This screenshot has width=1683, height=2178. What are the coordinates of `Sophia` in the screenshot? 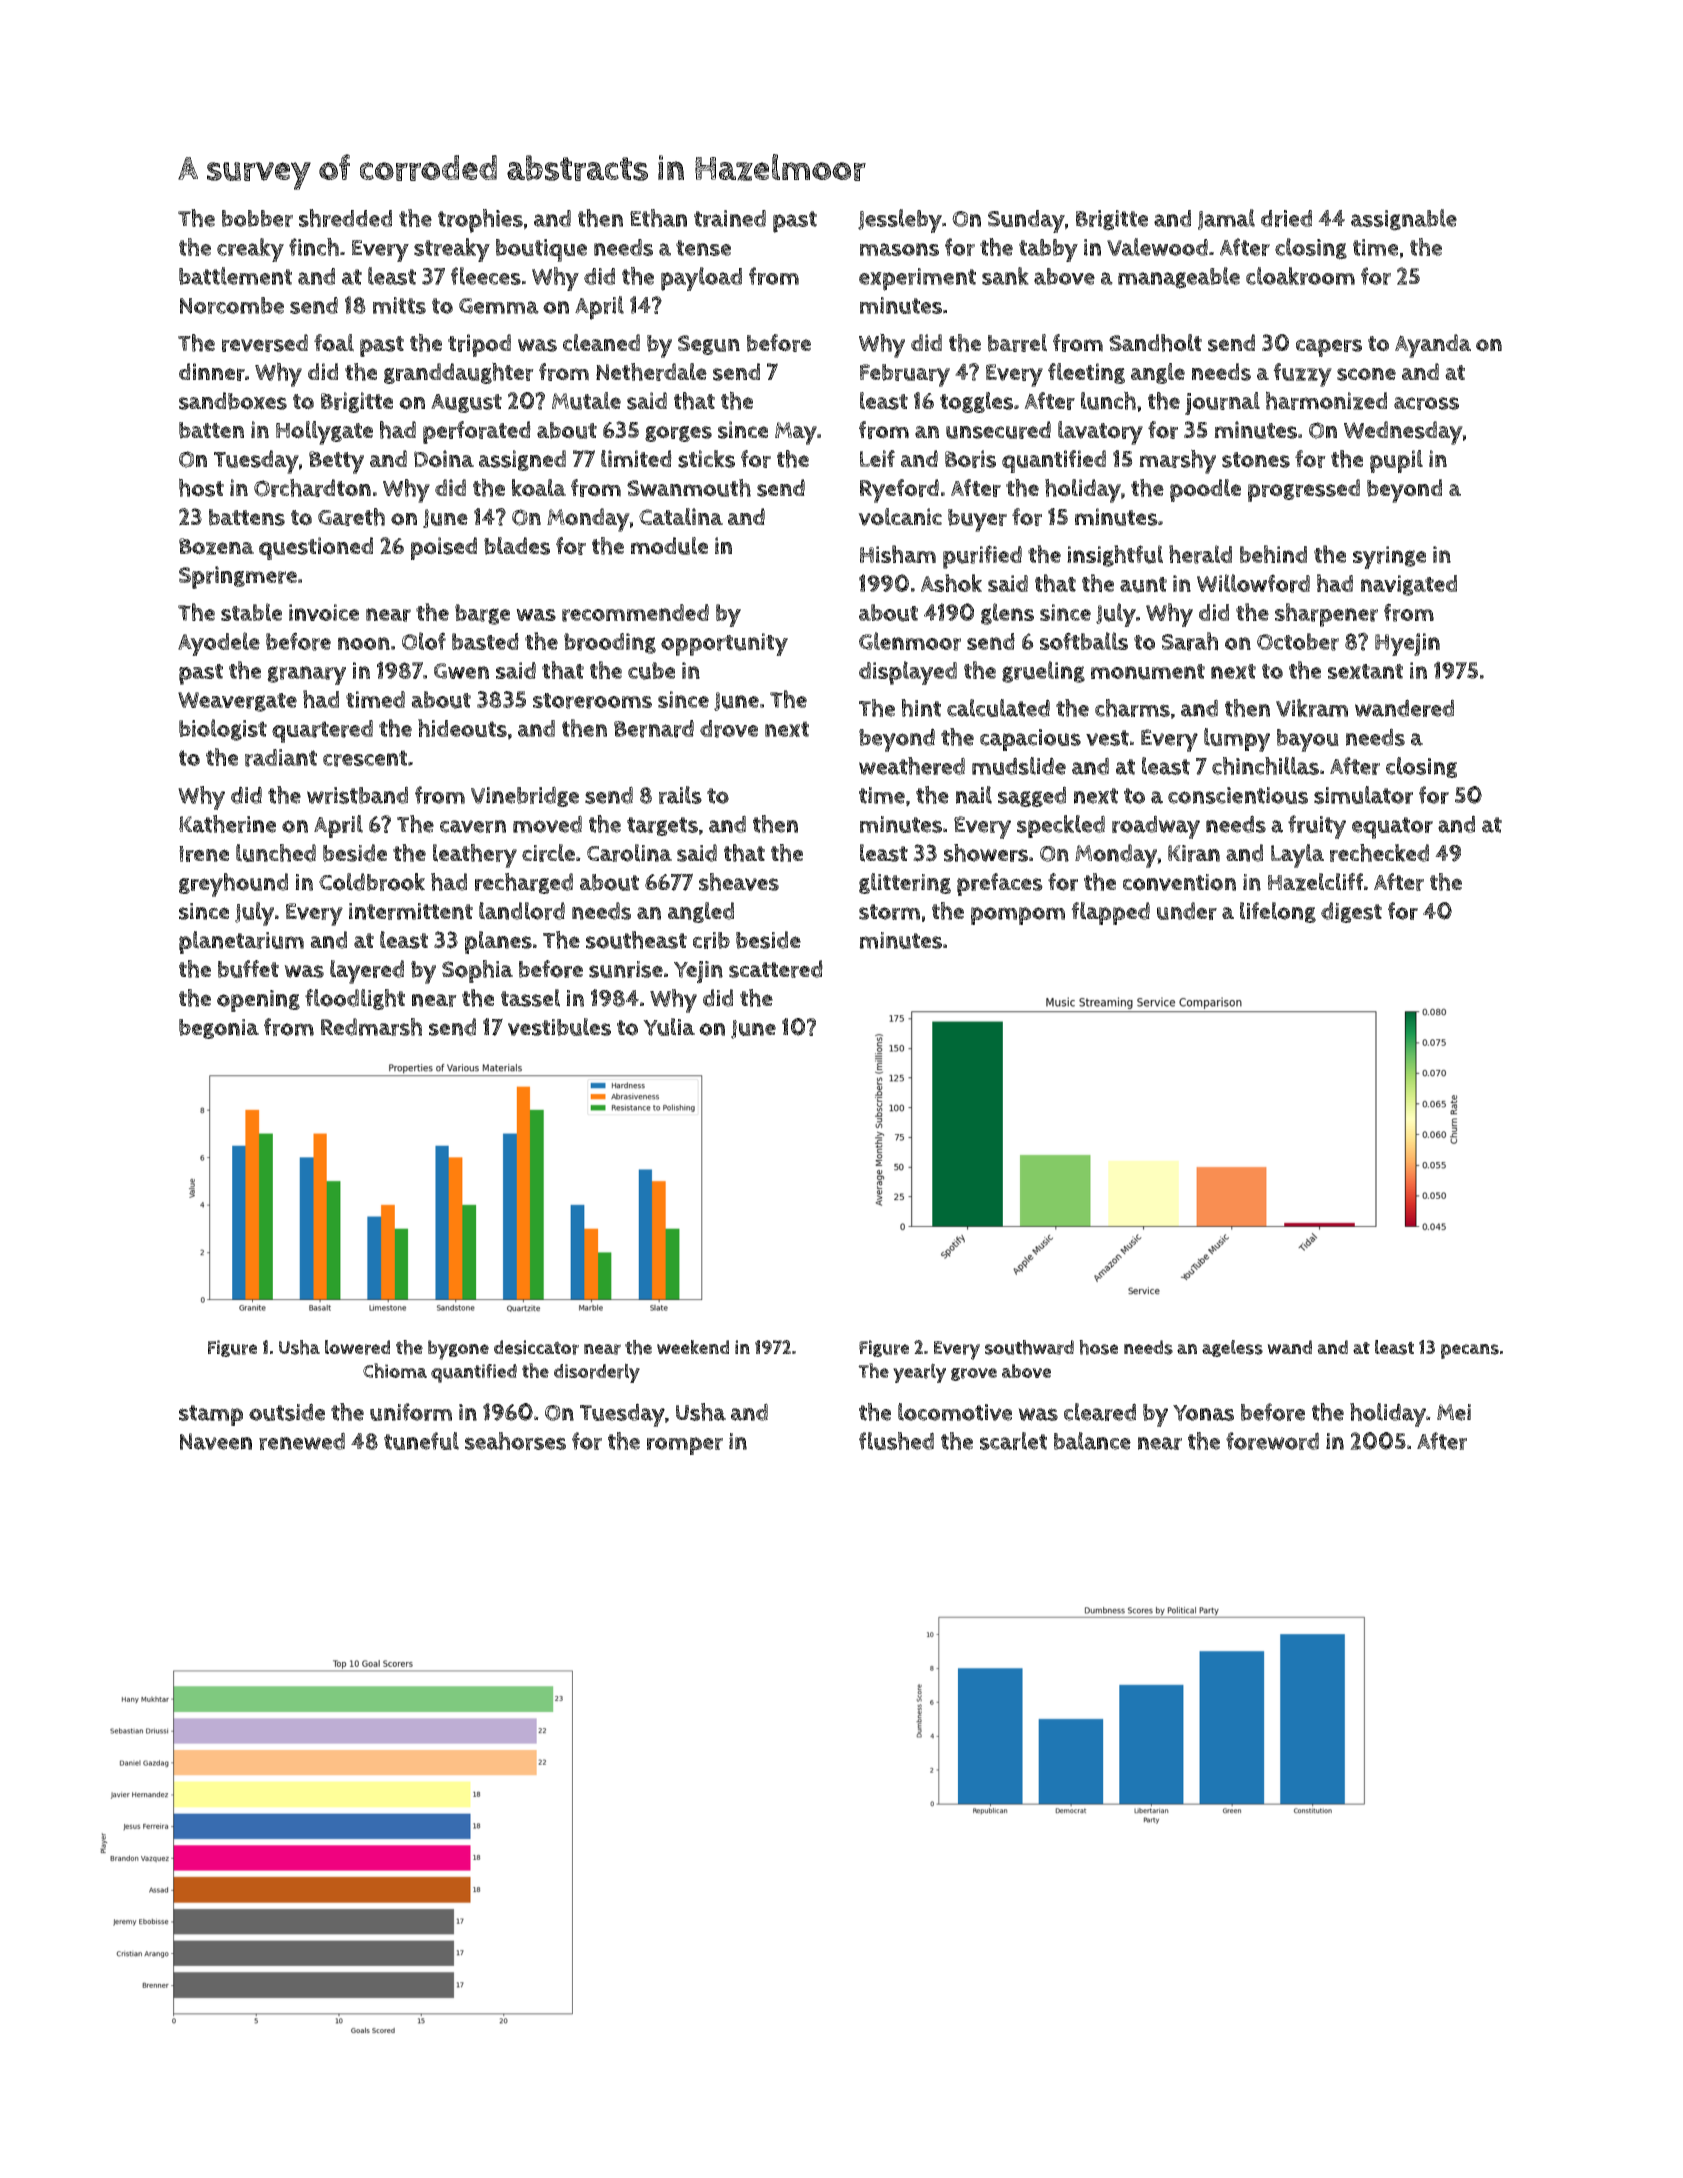 It's located at (477, 971).
